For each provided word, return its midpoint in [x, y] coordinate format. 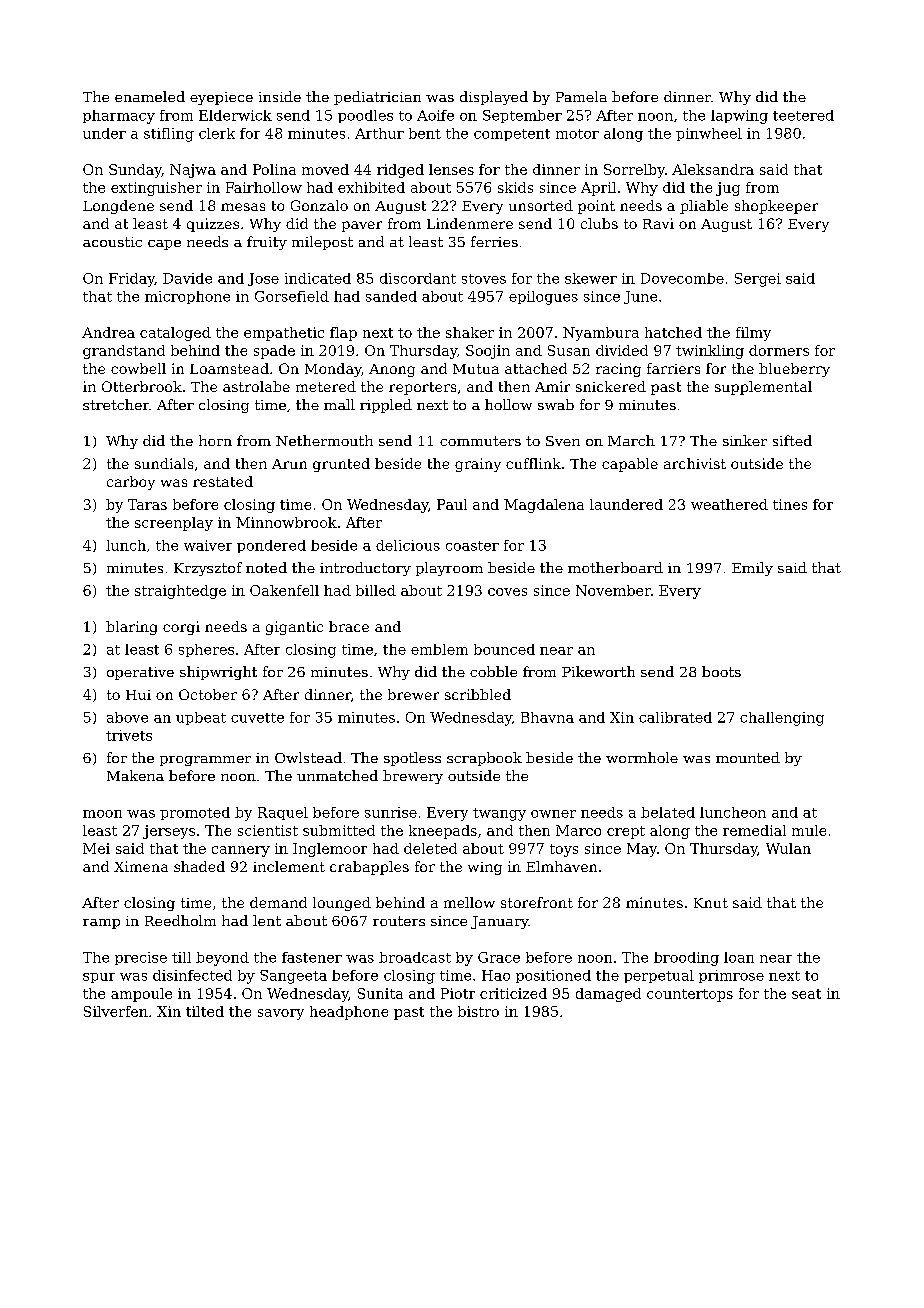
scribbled [478, 694]
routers [399, 921]
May [642, 850]
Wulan [788, 848]
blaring [131, 628]
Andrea [108, 332]
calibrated [675, 717]
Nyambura [601, 334]
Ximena [141, 866]
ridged [400, 171]
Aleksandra [713, 169]
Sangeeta [293, 977]
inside [280, 96]
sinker [745, 440]
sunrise [391, 812]
